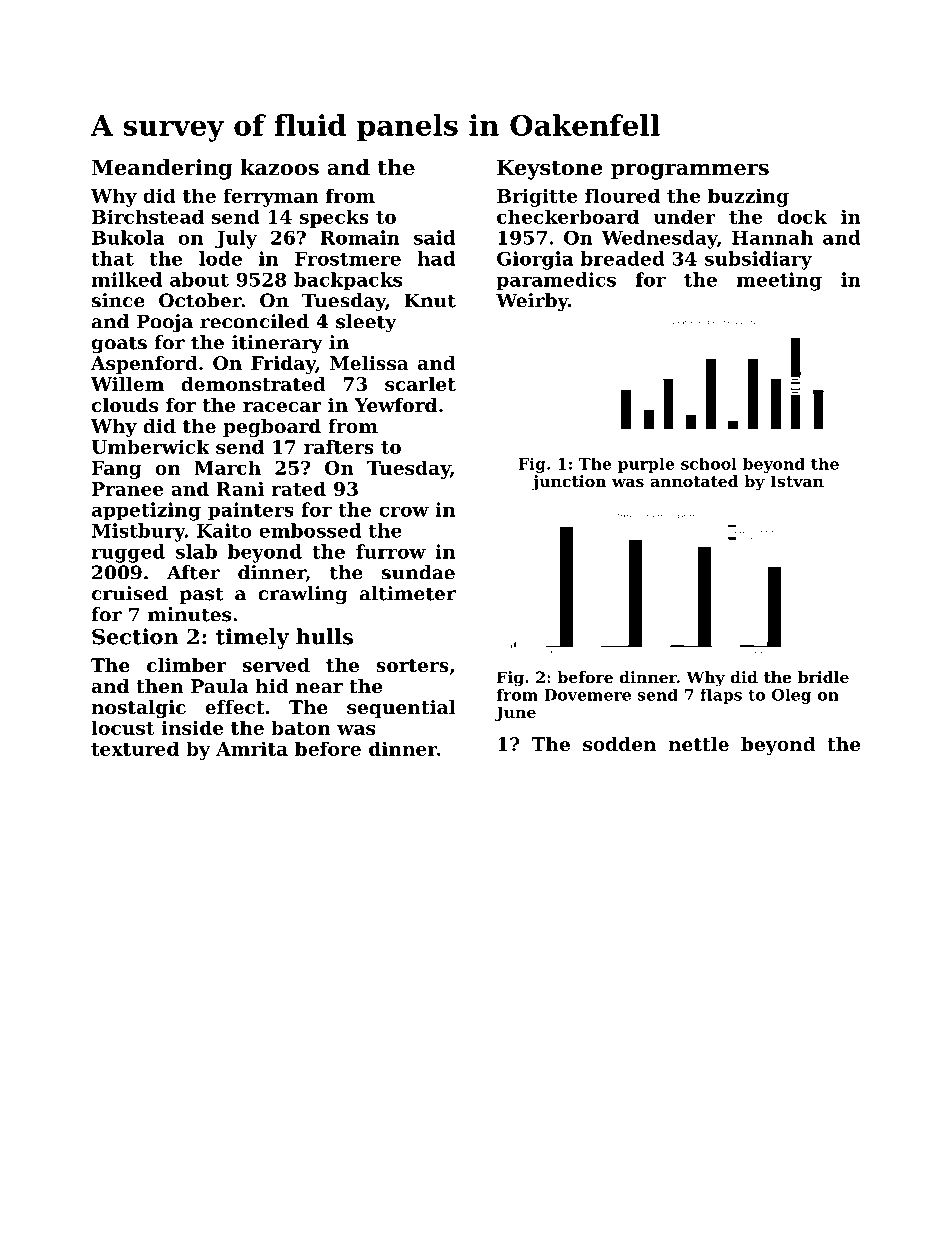 The height and width of the document is (1233, 952). I want to click on pegboard, so click(272, 428).
